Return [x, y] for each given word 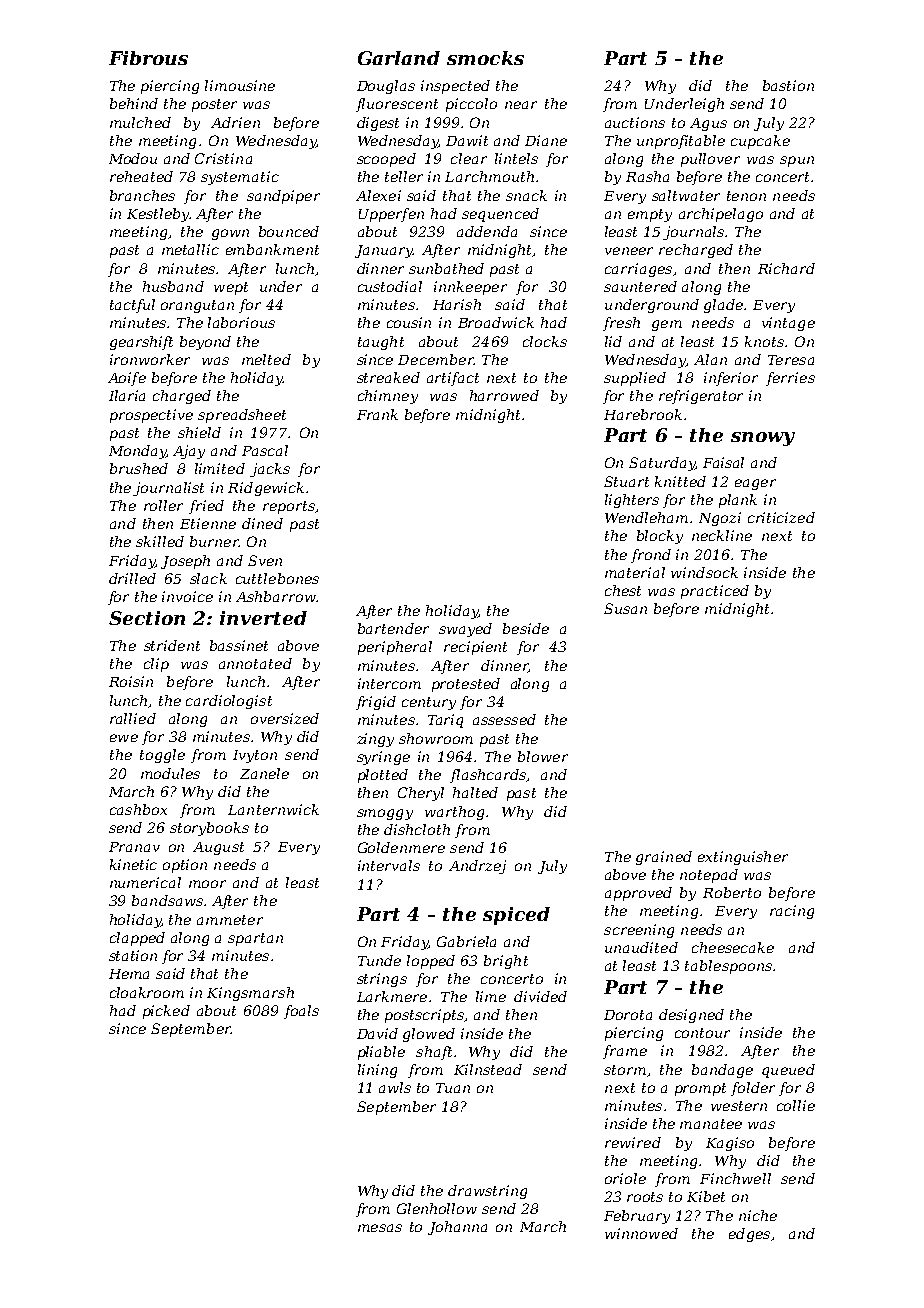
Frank [377, 414]
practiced [715, 592]
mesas [380, 1228]
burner [214, 541]
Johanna [457, 1228]
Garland [399, 58]
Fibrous [148, 58]
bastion [788, 85]
